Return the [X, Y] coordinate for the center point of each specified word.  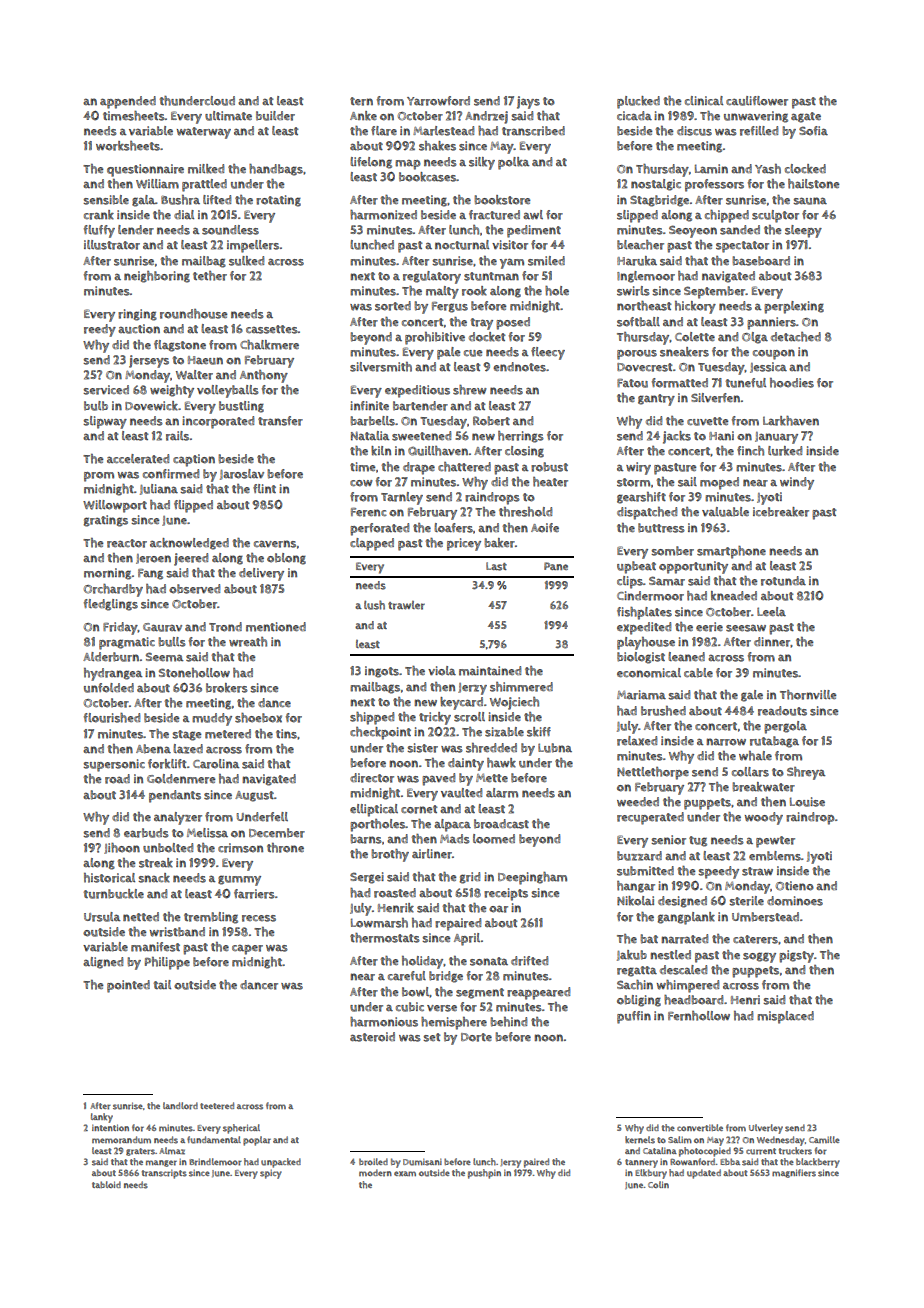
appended [128, 102]
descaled [683, 970]
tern [361, 101]
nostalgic [656, 185]
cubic [410, 1007]
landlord [180, 1106]
